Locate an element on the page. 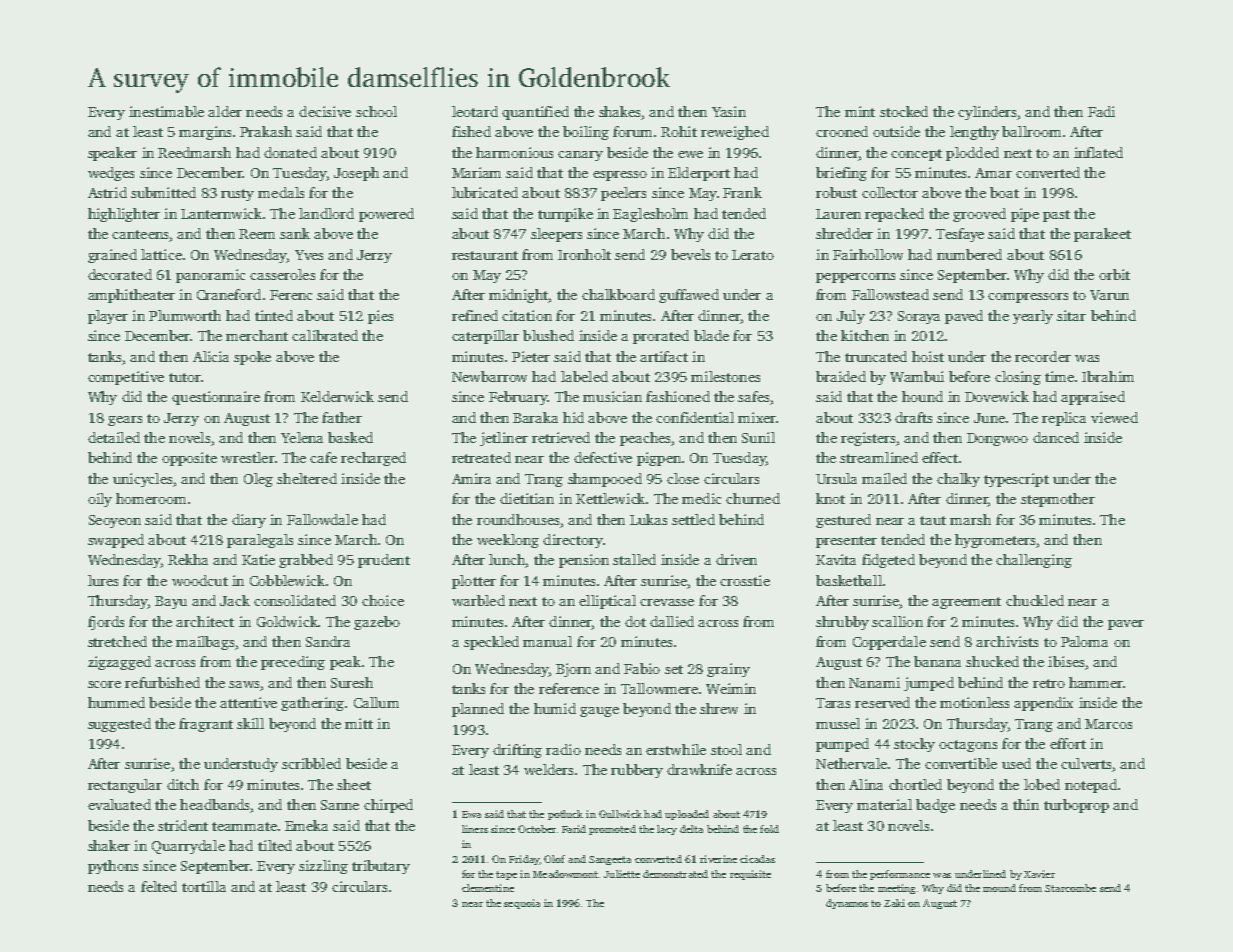  reweighed is located at coordinates (735, 133).
